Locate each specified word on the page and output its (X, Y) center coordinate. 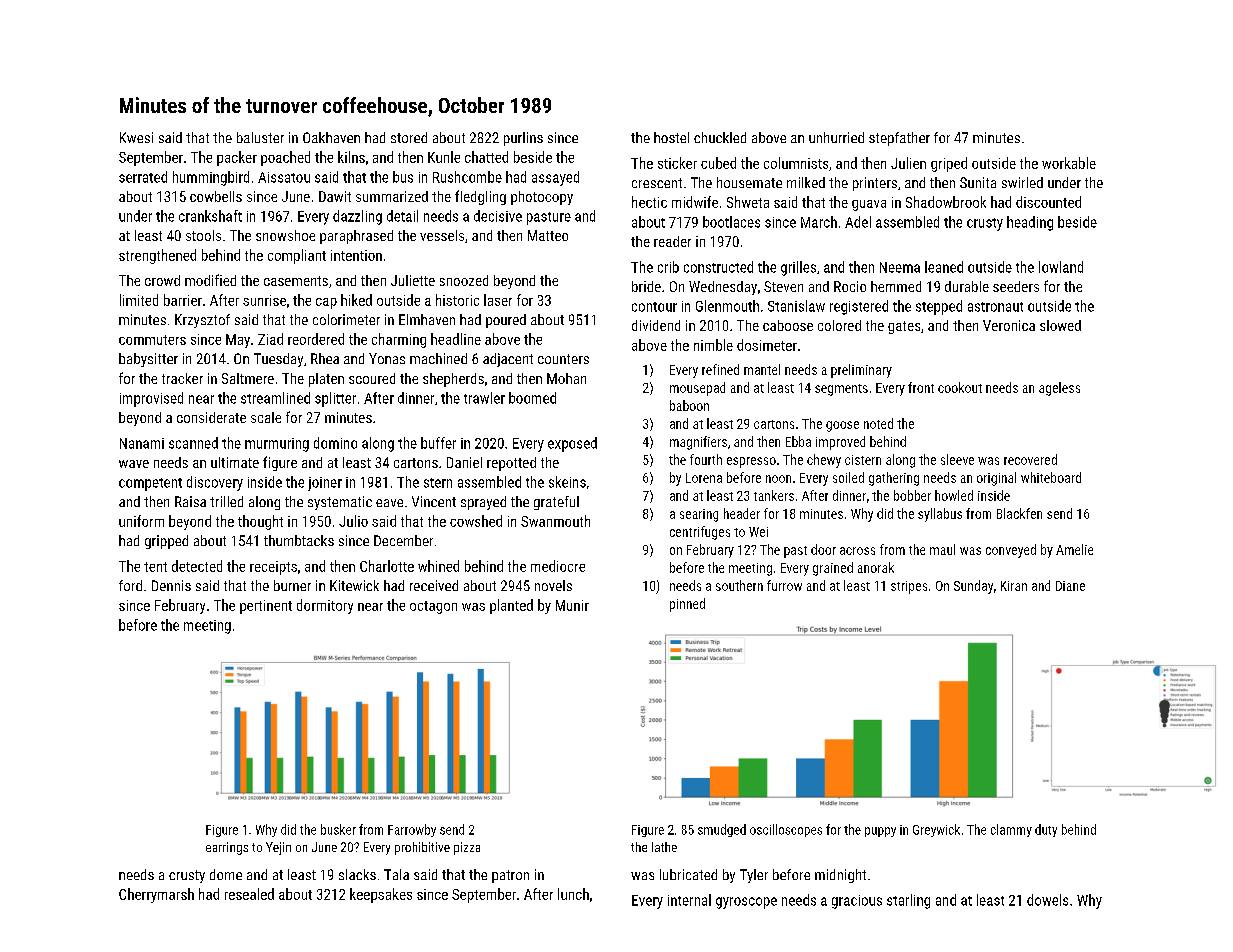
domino (335, 443)
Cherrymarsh (156, 895)
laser (498, 300)
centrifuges (700, 533)
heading (1030, 223)
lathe (664, 847)
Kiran (1014, 586)
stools (203, 235)
